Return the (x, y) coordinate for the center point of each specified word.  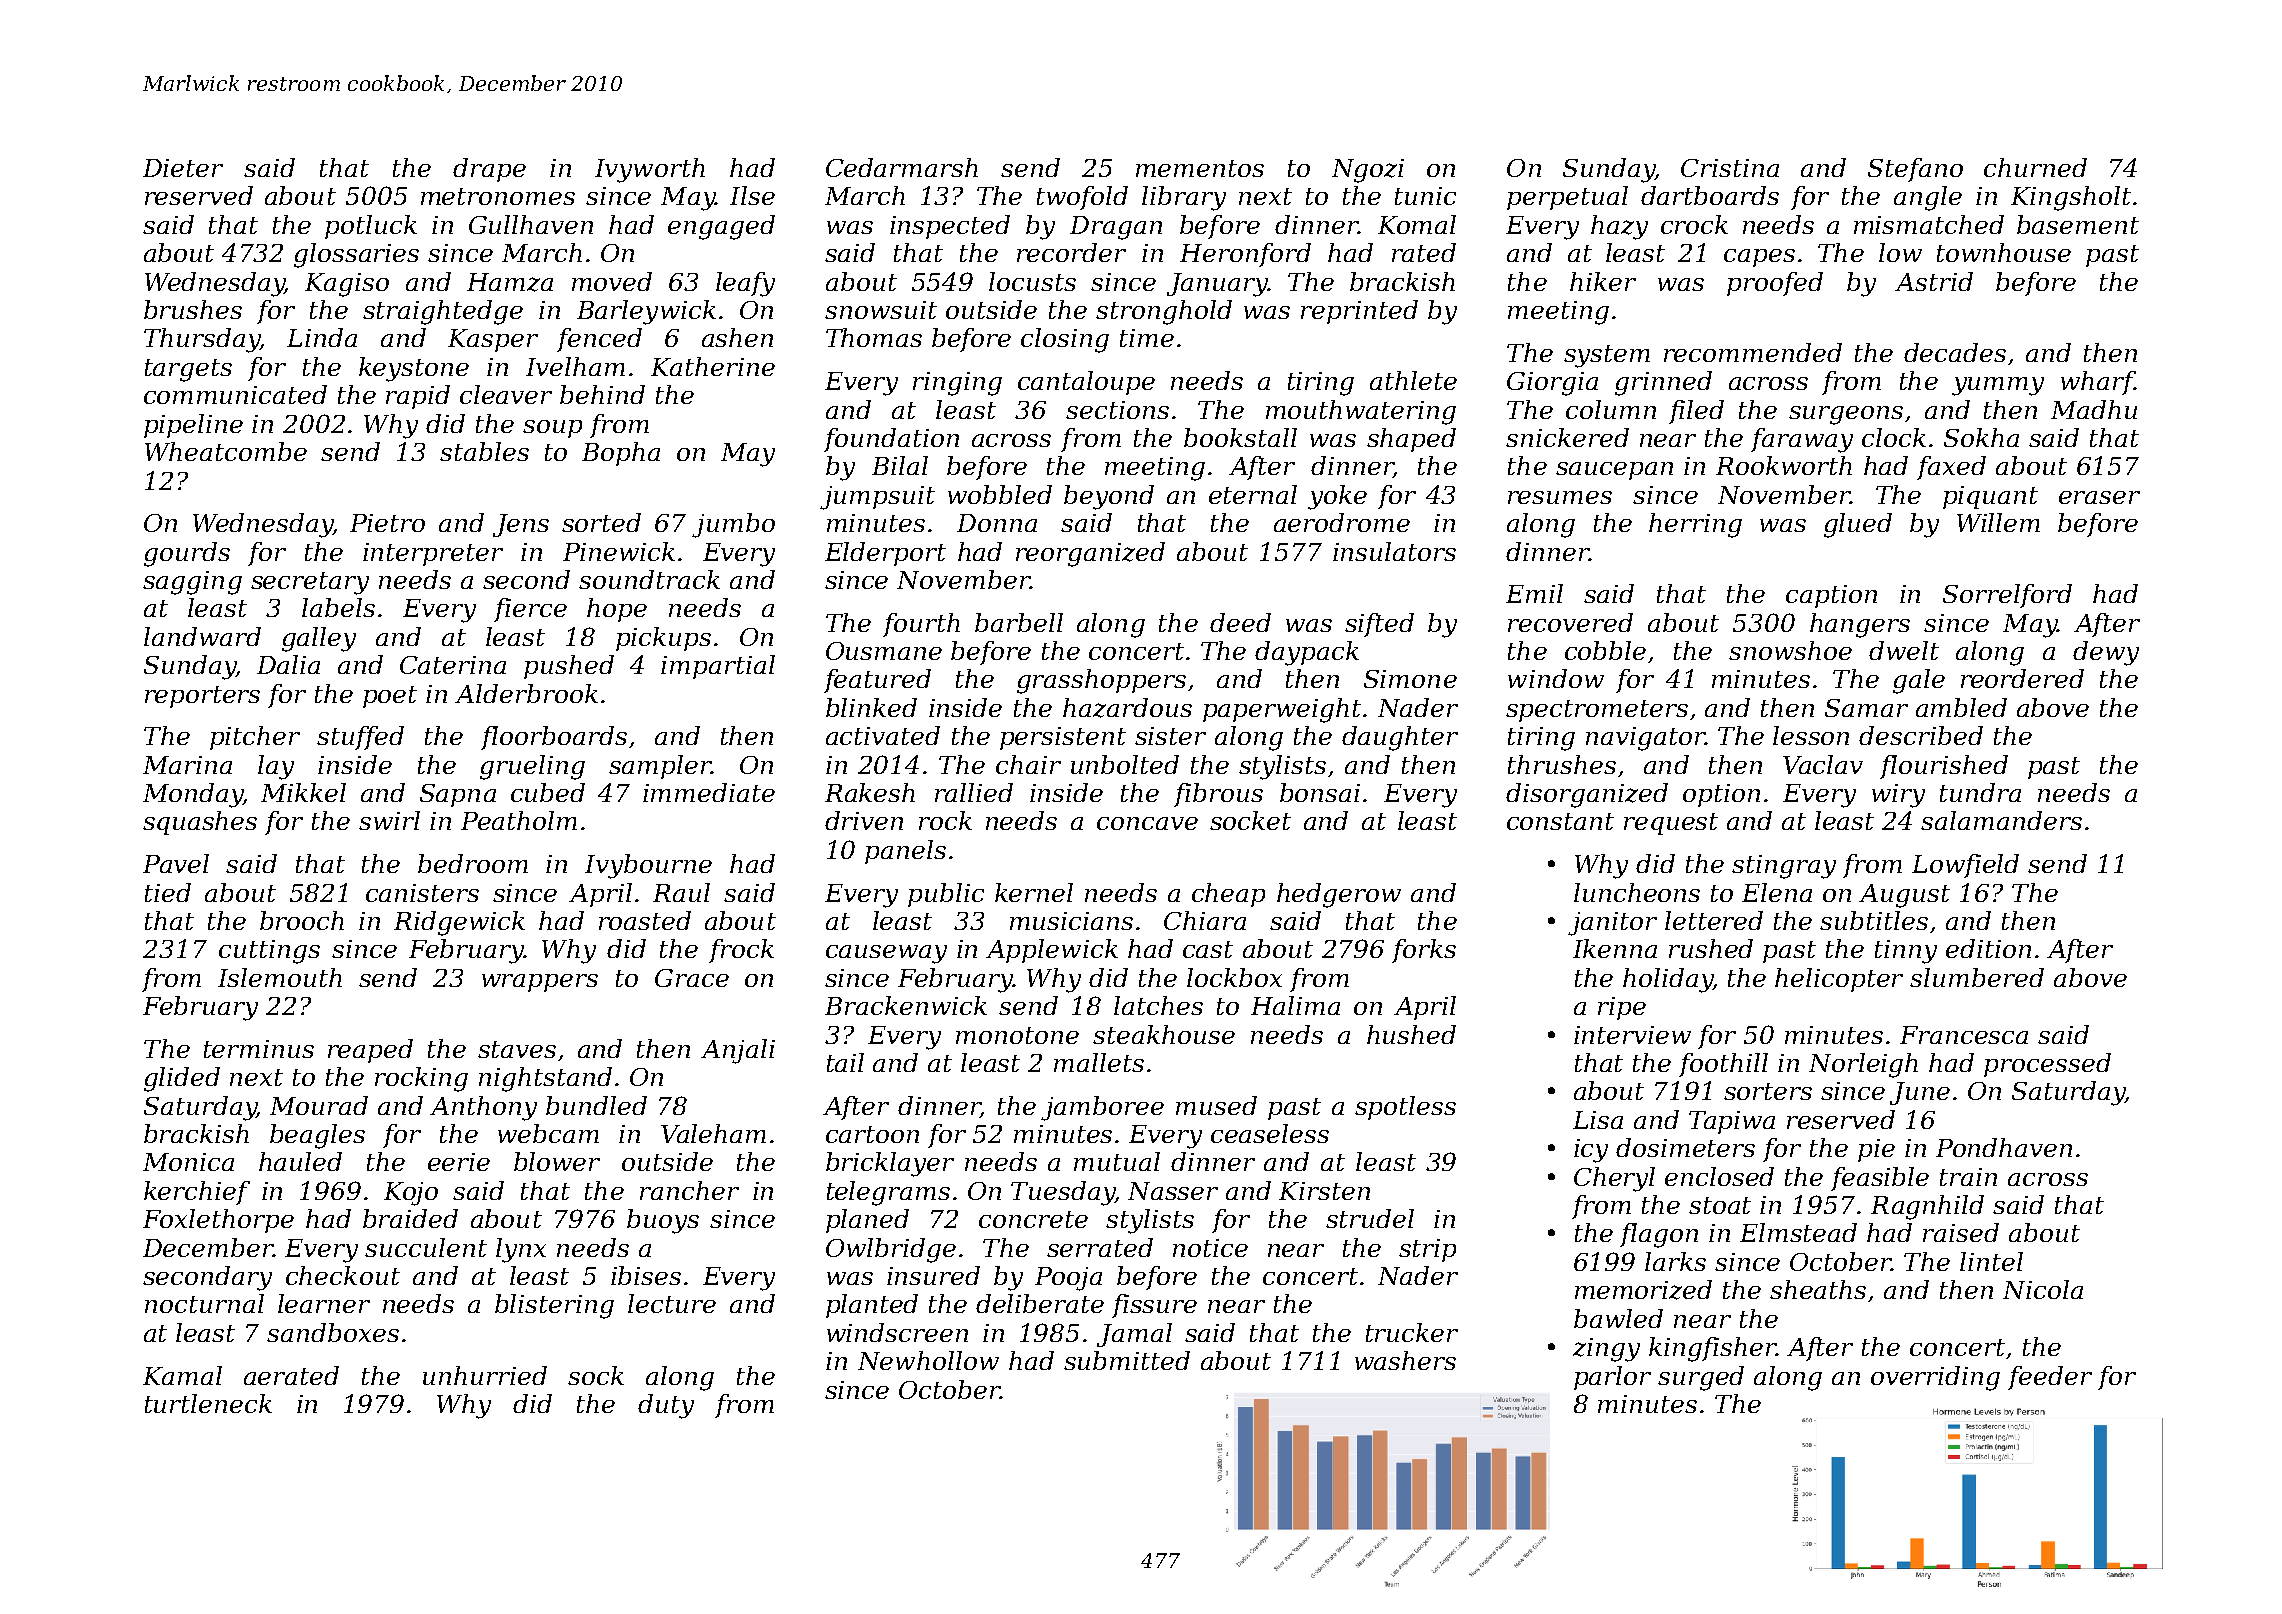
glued (1858, 525)
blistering (554, 1306)
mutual (1117, 1161)
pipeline (193, 426)
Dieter (183, 168)
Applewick (1052, 951)
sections (1117, 410)
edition (1988, 948)
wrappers (540, 983)
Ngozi (1368, 171)
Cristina (1730, 168)
